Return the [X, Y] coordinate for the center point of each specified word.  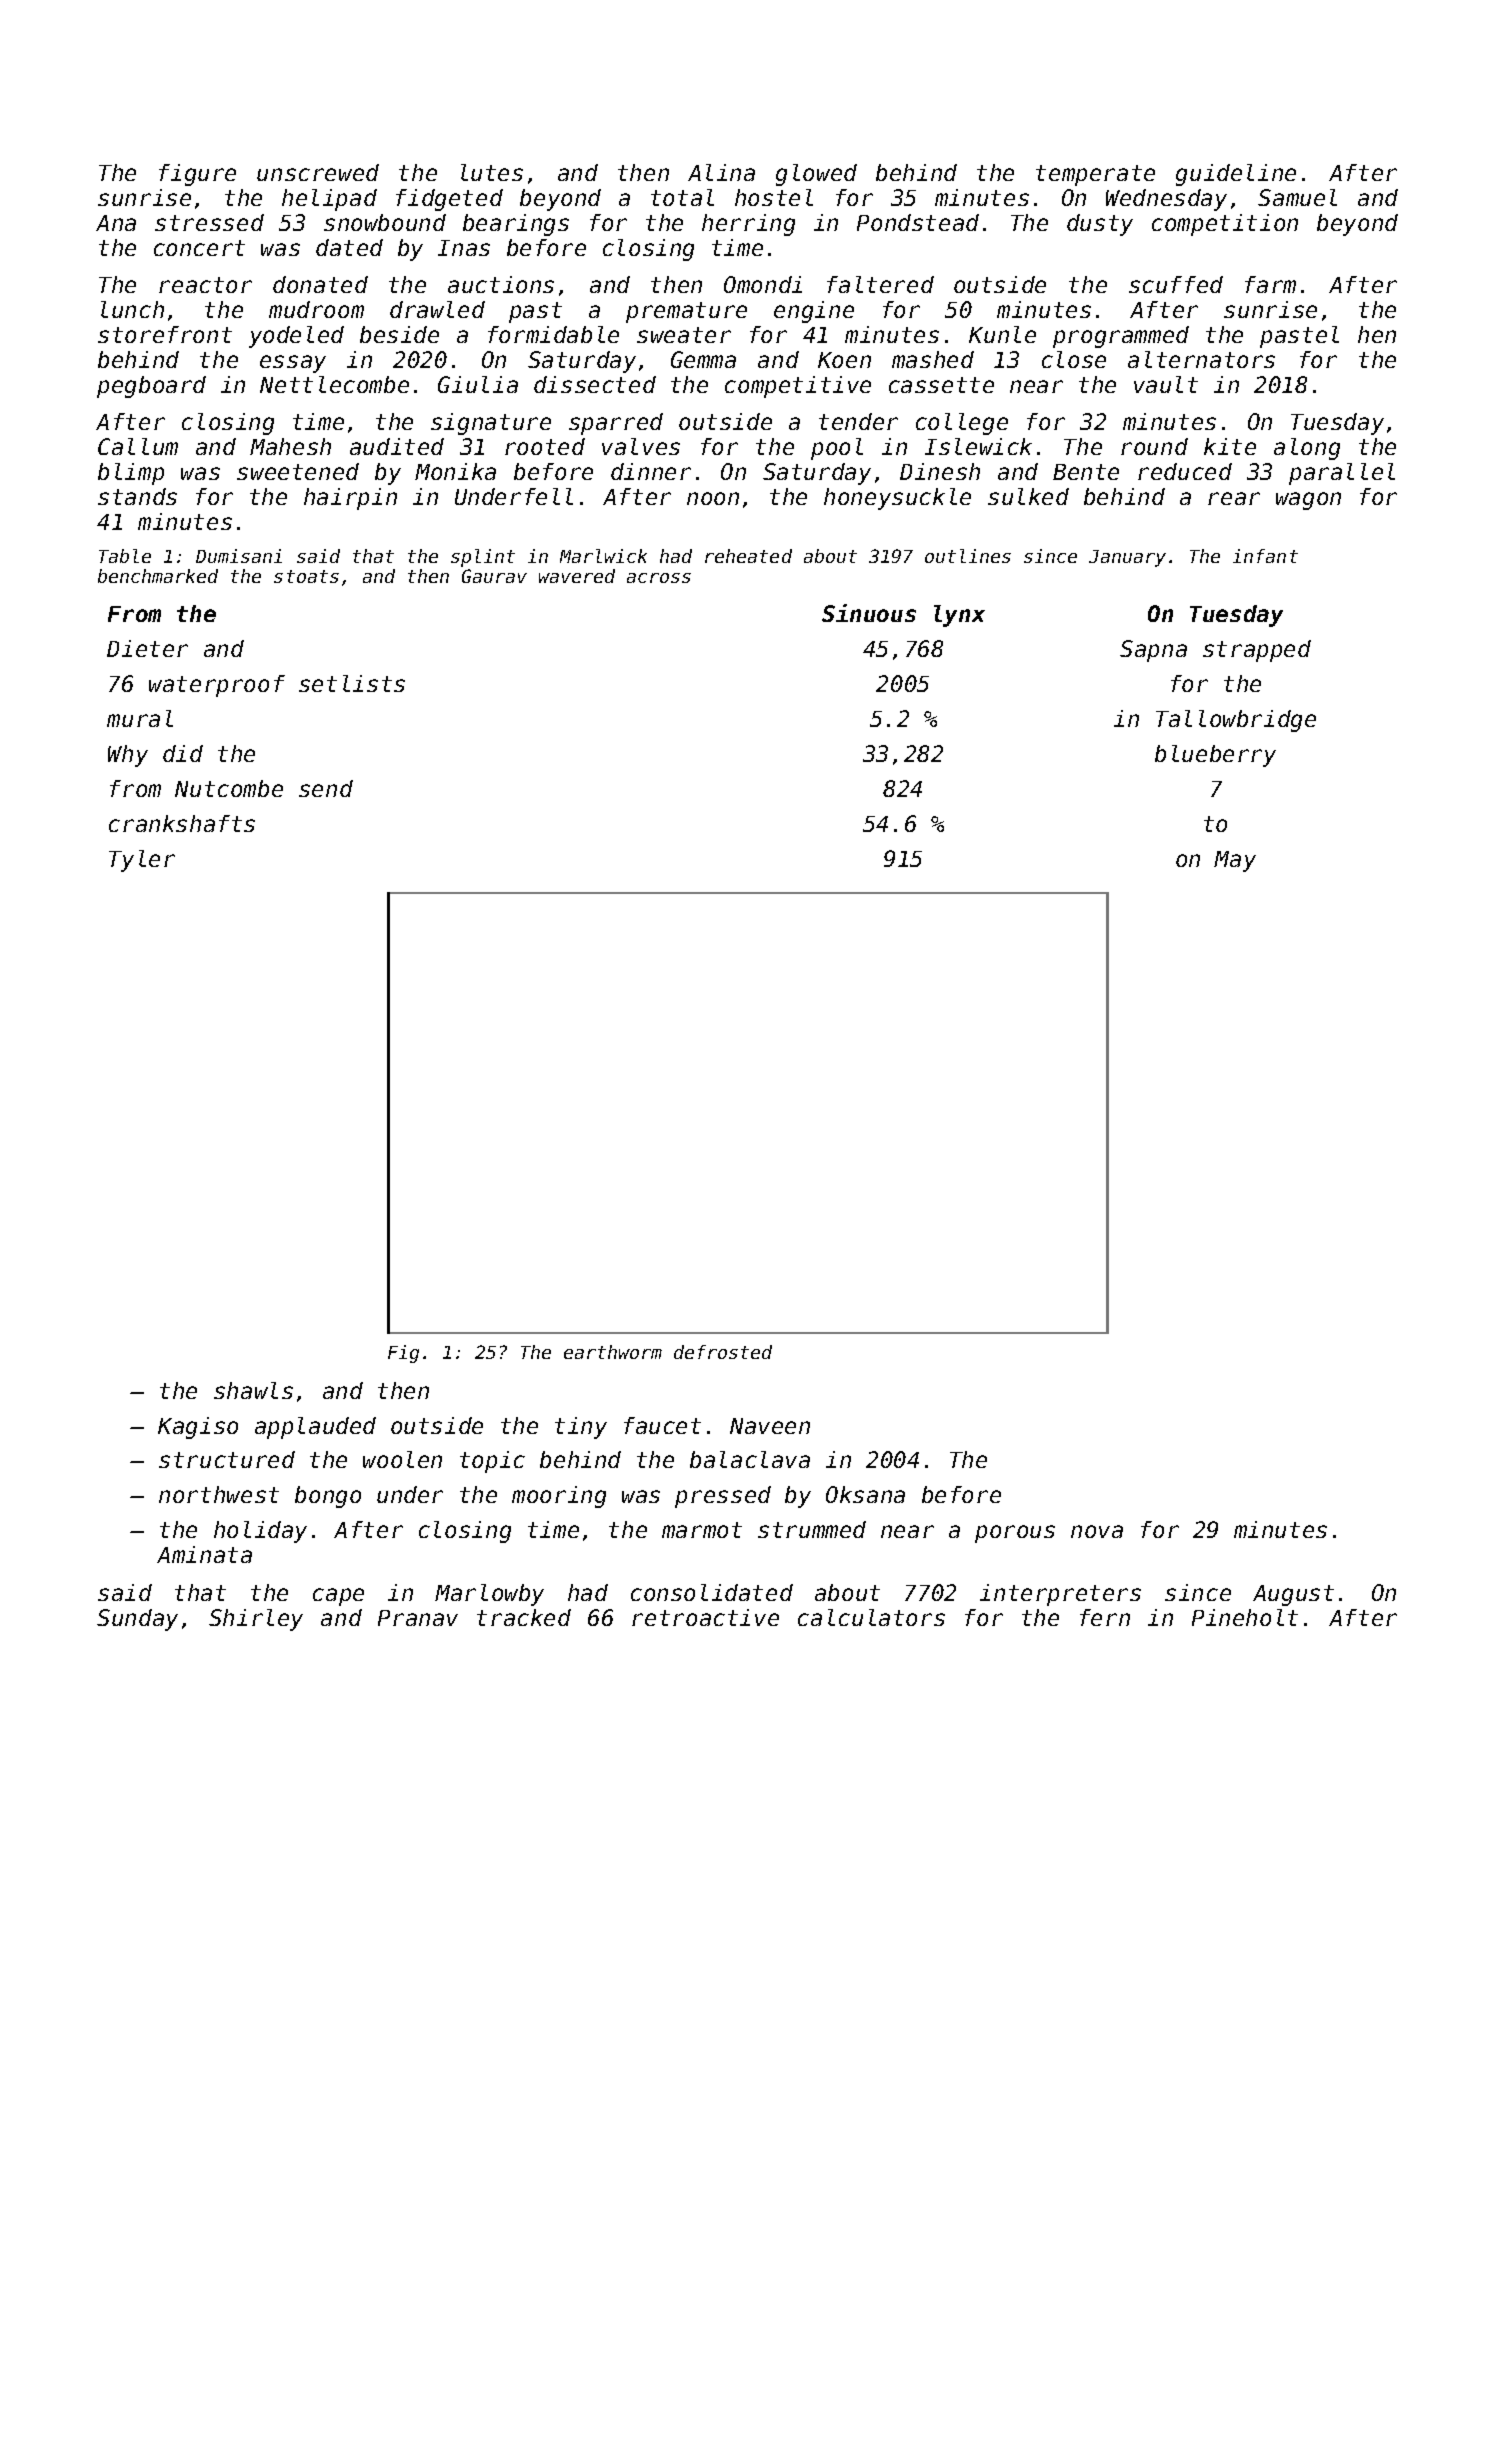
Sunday [137, 1620]
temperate [1095, 175]
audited [397, 446]
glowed [816, 175]
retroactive [705, 1617]
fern [1105, 1617]
